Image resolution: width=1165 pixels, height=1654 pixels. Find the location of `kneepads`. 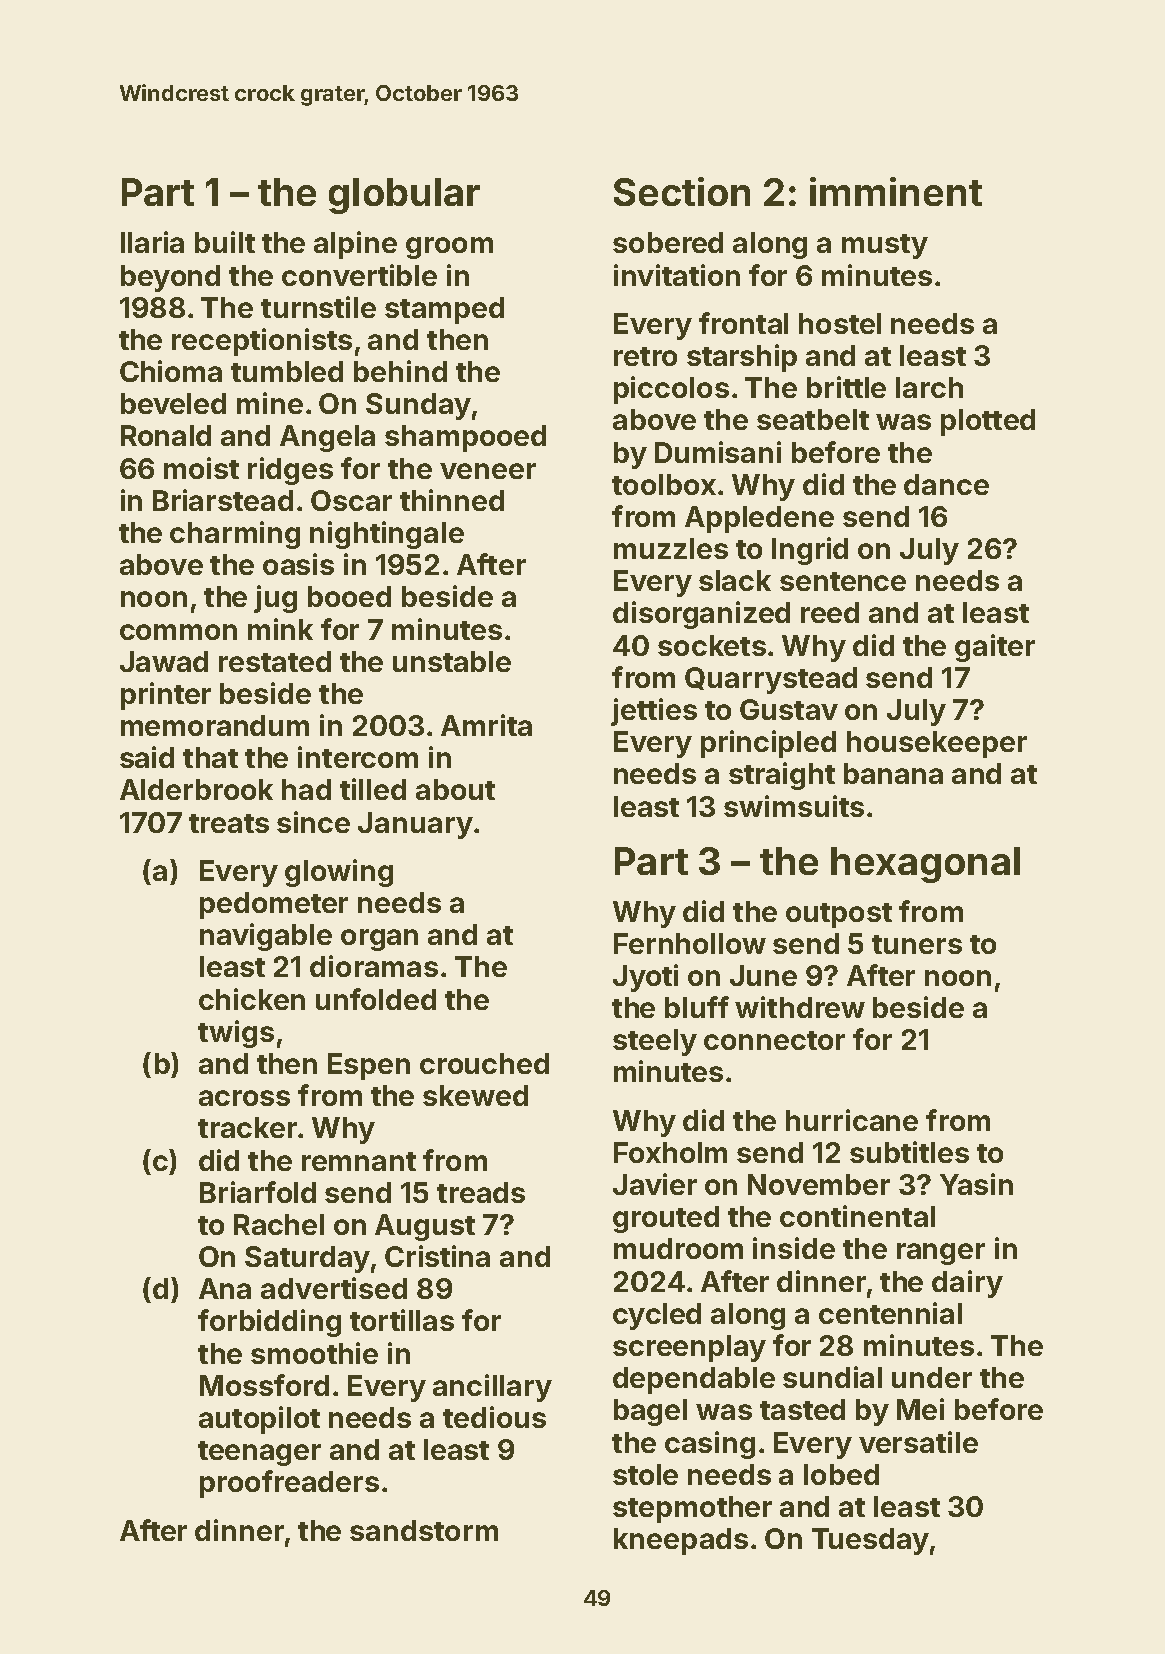

kneepads is located at coordinates (681, 1541).
